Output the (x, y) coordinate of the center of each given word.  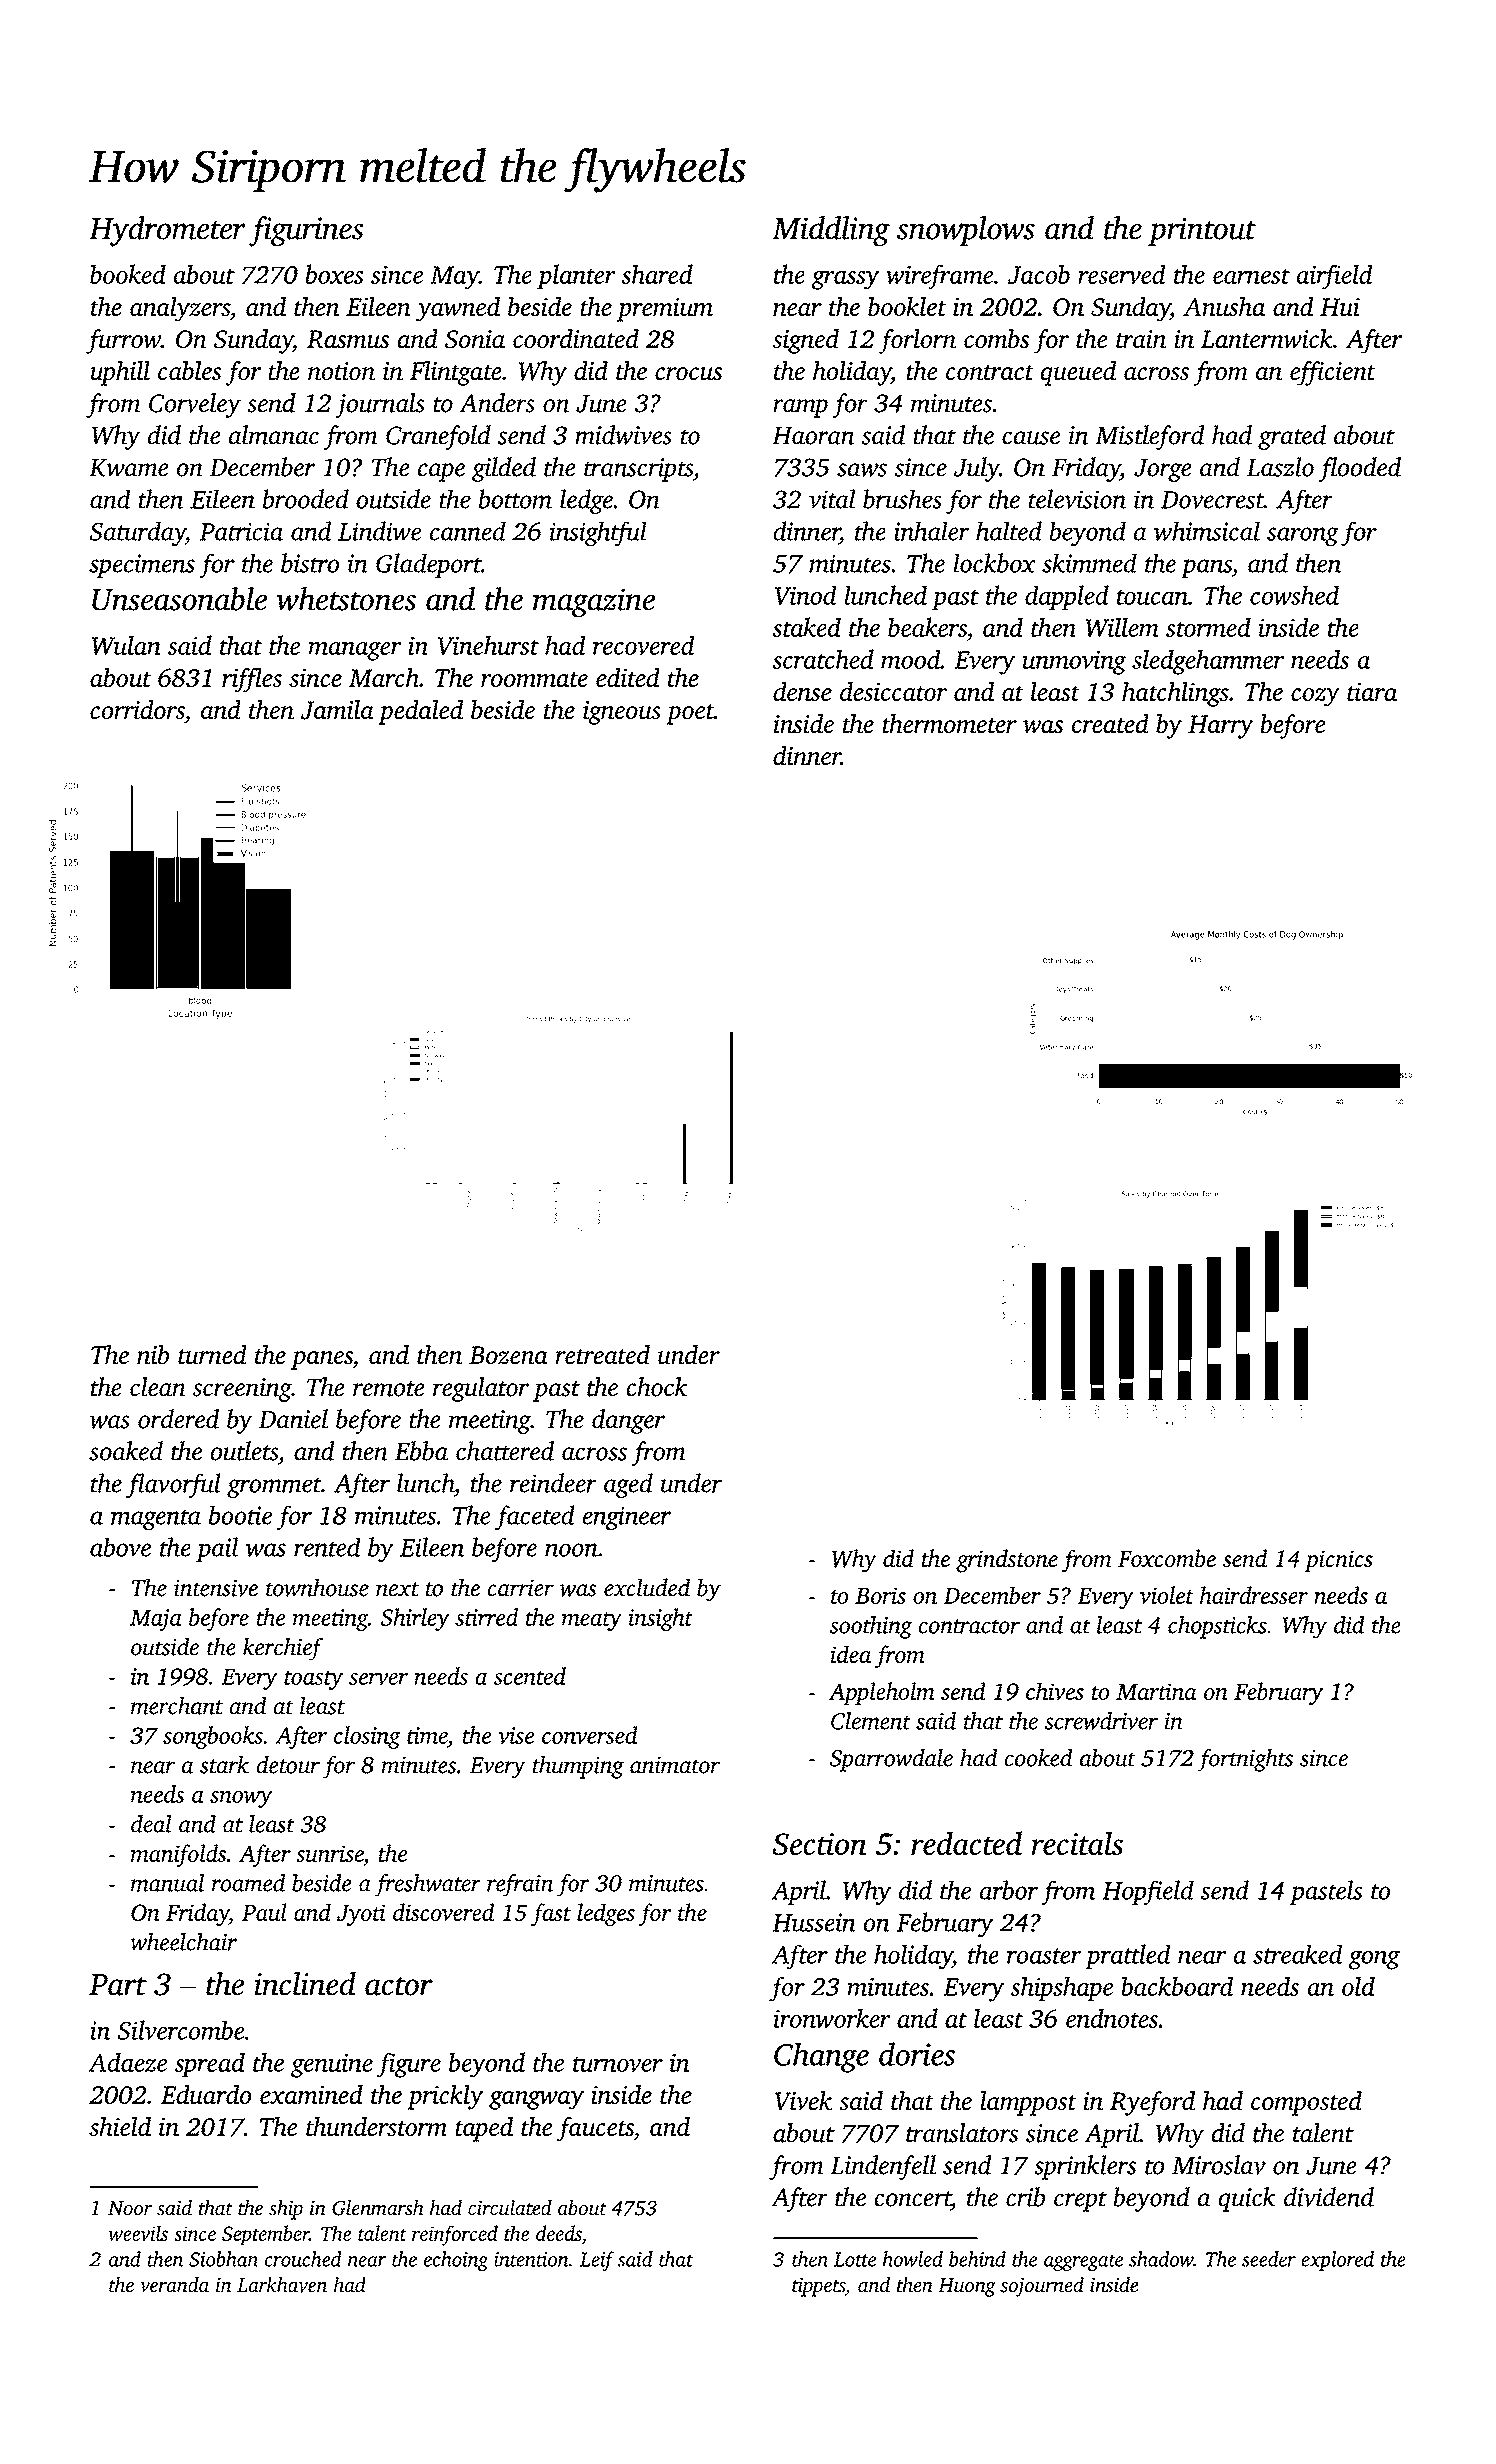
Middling (831, 231)
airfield (1334, 277)
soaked (126, 1451)
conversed (590, 1735)
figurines (306, 231)
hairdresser (1254, 1595)
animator (675, 1765)
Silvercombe (181, 2030)
